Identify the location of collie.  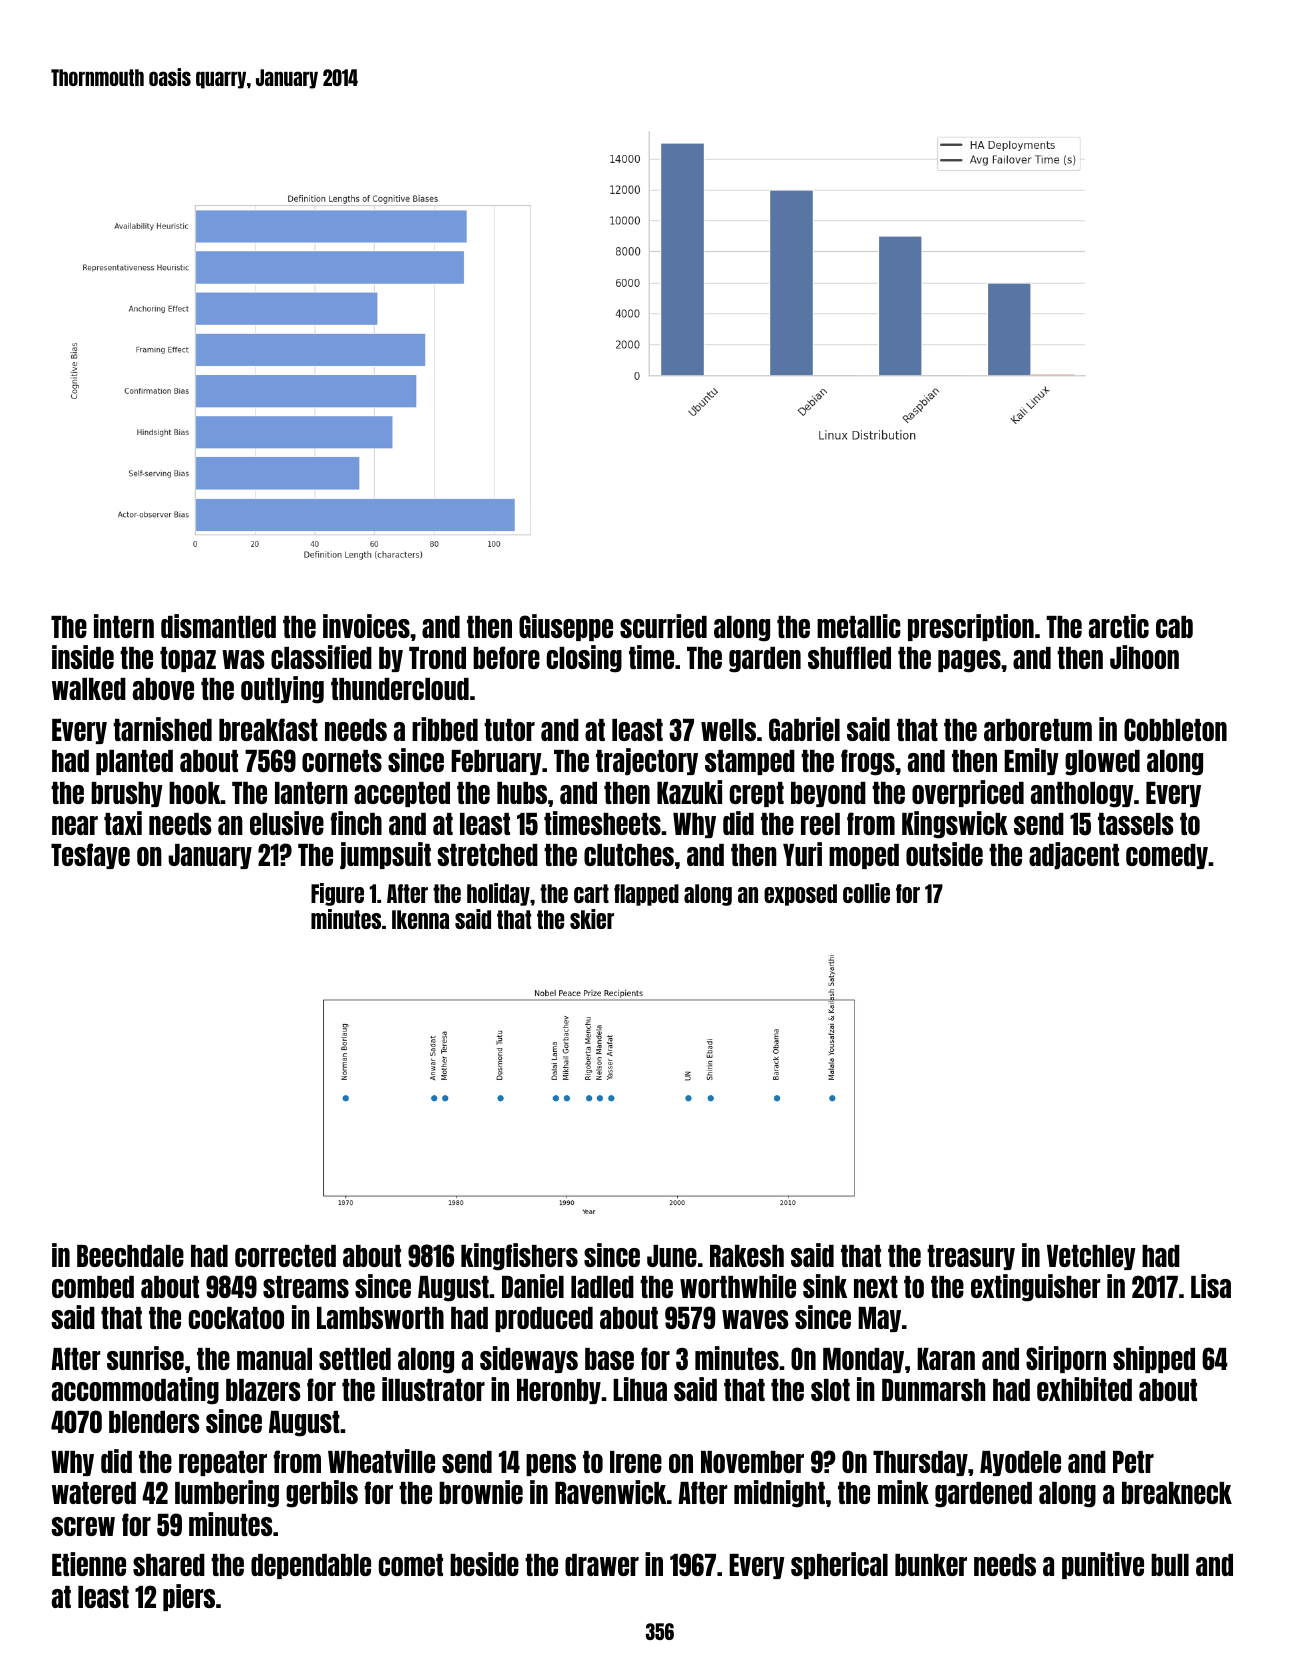
(866, 893).
